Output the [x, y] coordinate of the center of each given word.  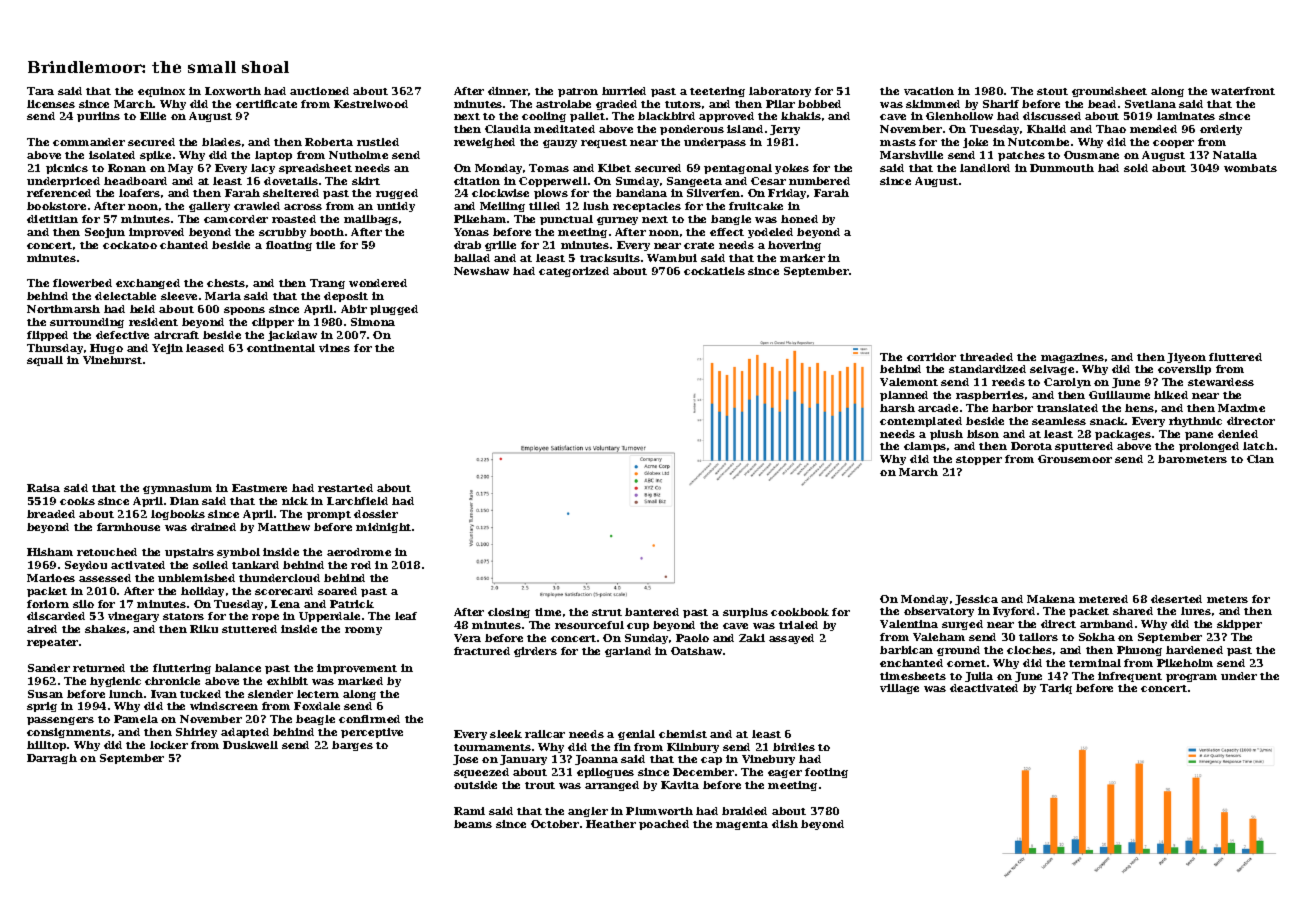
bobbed [819, 104]
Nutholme [358, 155]
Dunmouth [1062, 168]
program [1191, 678]
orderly [1221, 130]
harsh [897, 408]
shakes [105, 629]
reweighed [484, 143]
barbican [906, 650]
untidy [396, 207]
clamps [925, 447]
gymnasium [177, 489]
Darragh [52, 759]
